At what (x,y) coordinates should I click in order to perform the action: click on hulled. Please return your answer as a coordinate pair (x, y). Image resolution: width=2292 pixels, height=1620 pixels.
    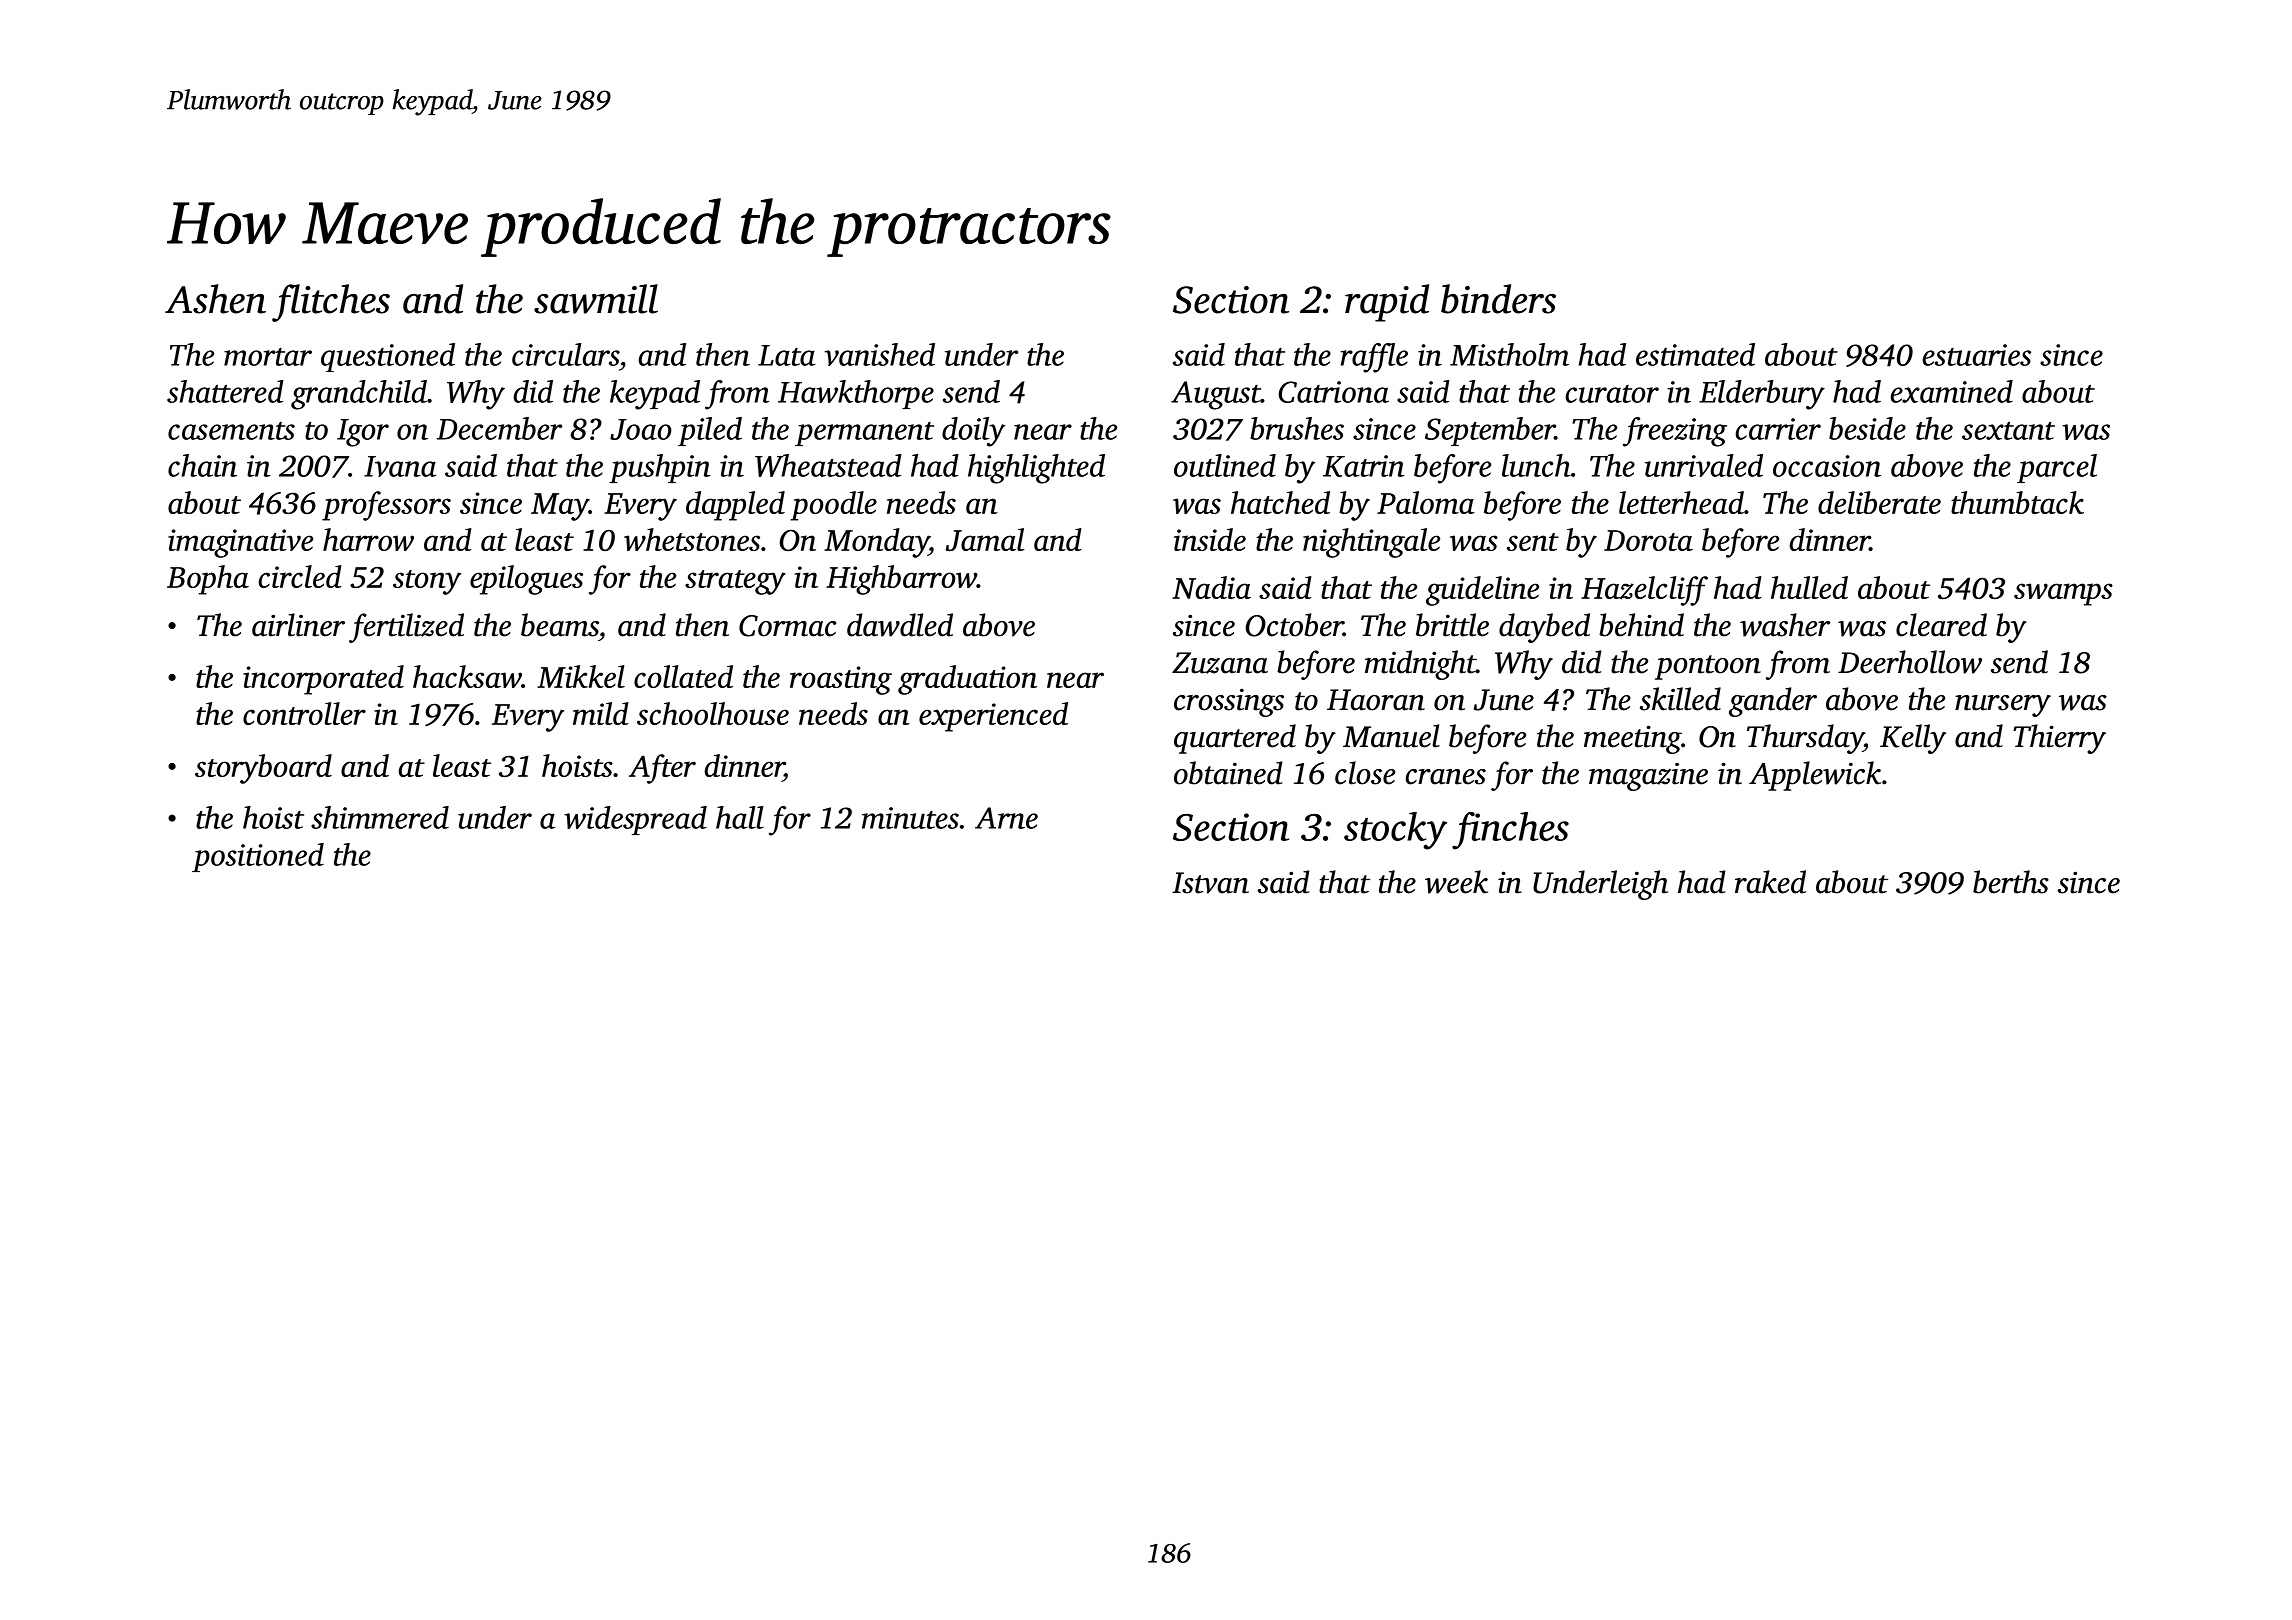
    Looking at the image, I should click on (1809, 587).
